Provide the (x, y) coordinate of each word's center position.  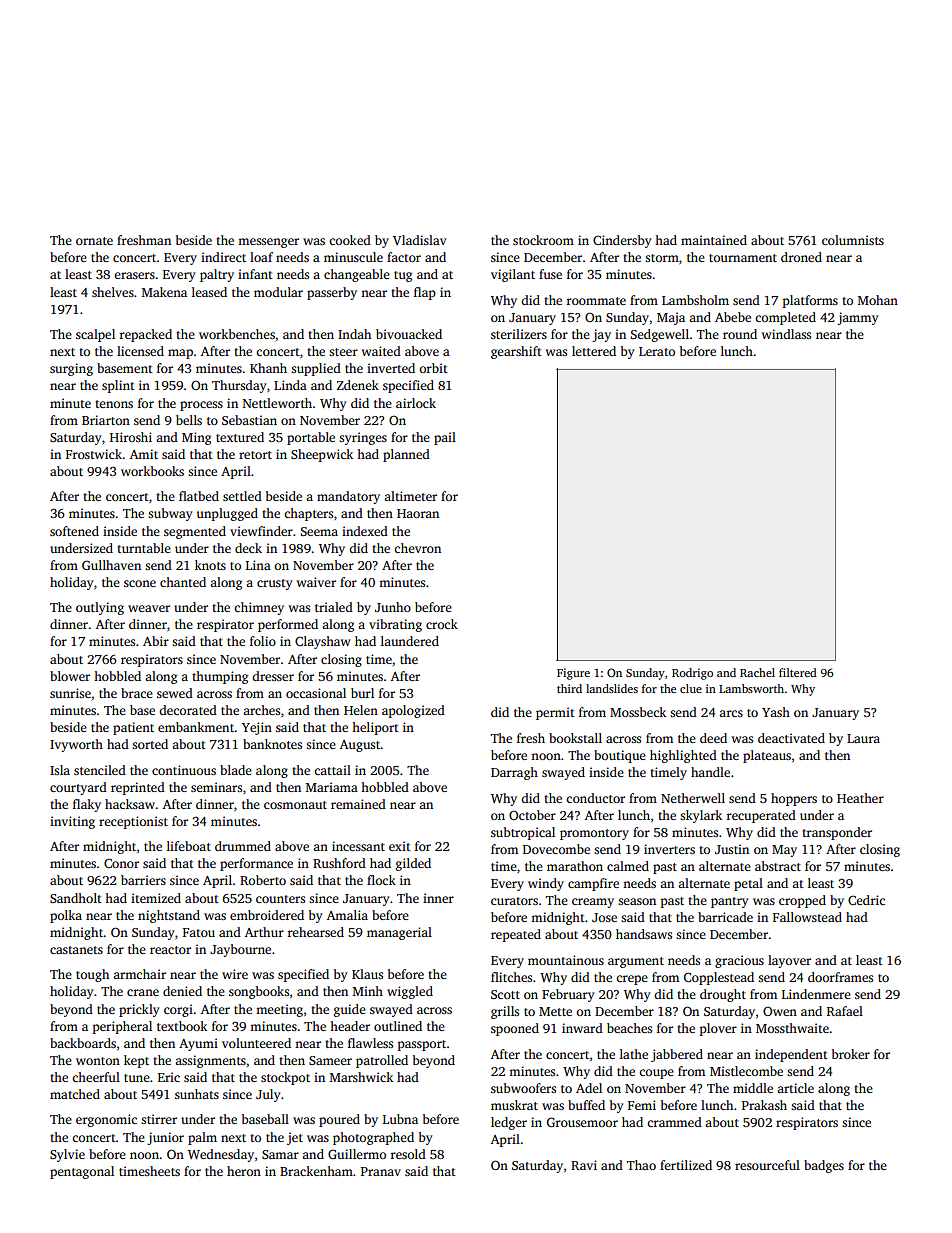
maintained (714, 240)
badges (824, 1166)
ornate (94, 241)
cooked (350, 240)
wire (235, 974)
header (350, 1026)
